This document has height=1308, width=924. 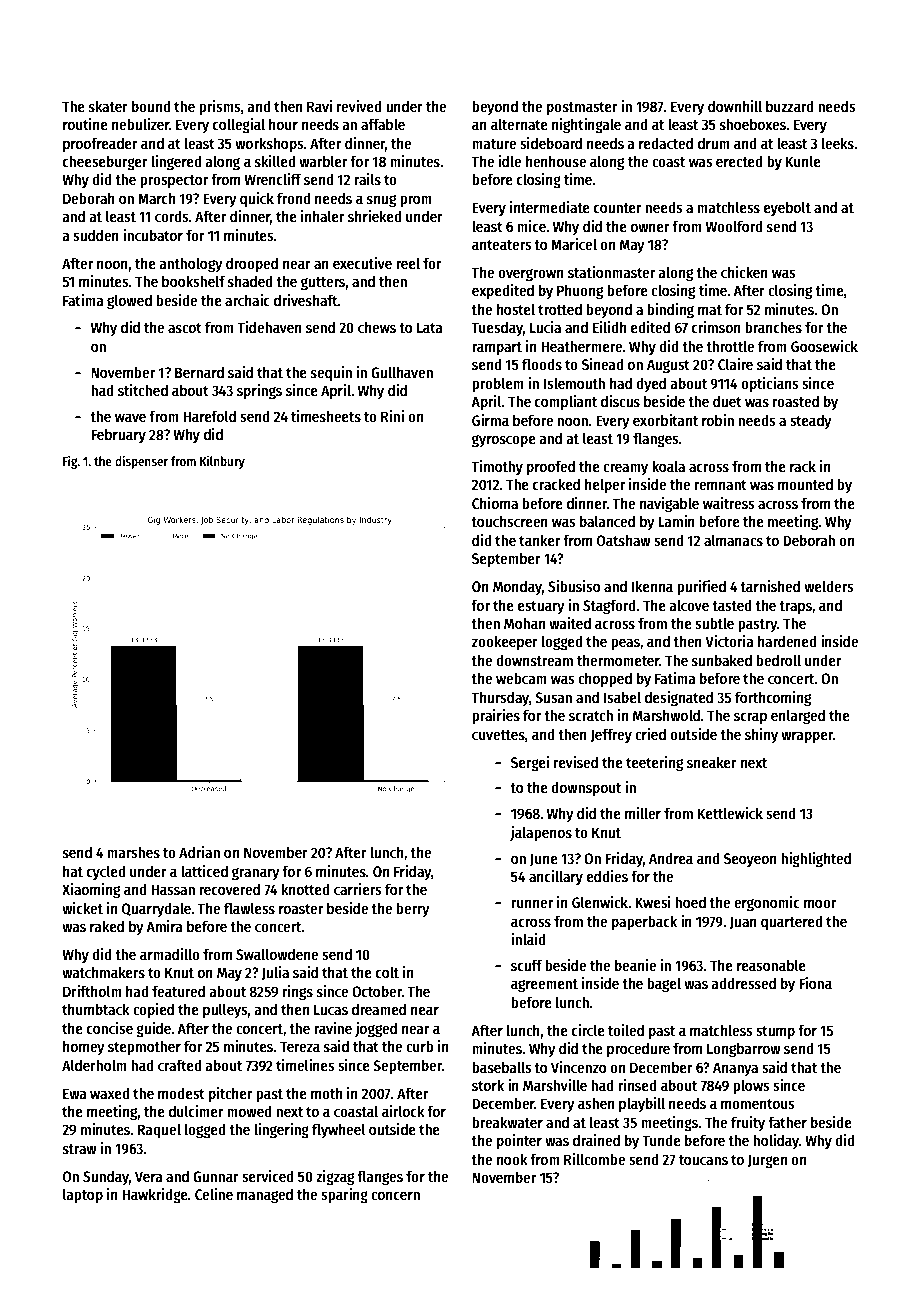 What do you see at coordinates (526, 965) in the document?
I see `scuff` at bounding box center [526, 965].
